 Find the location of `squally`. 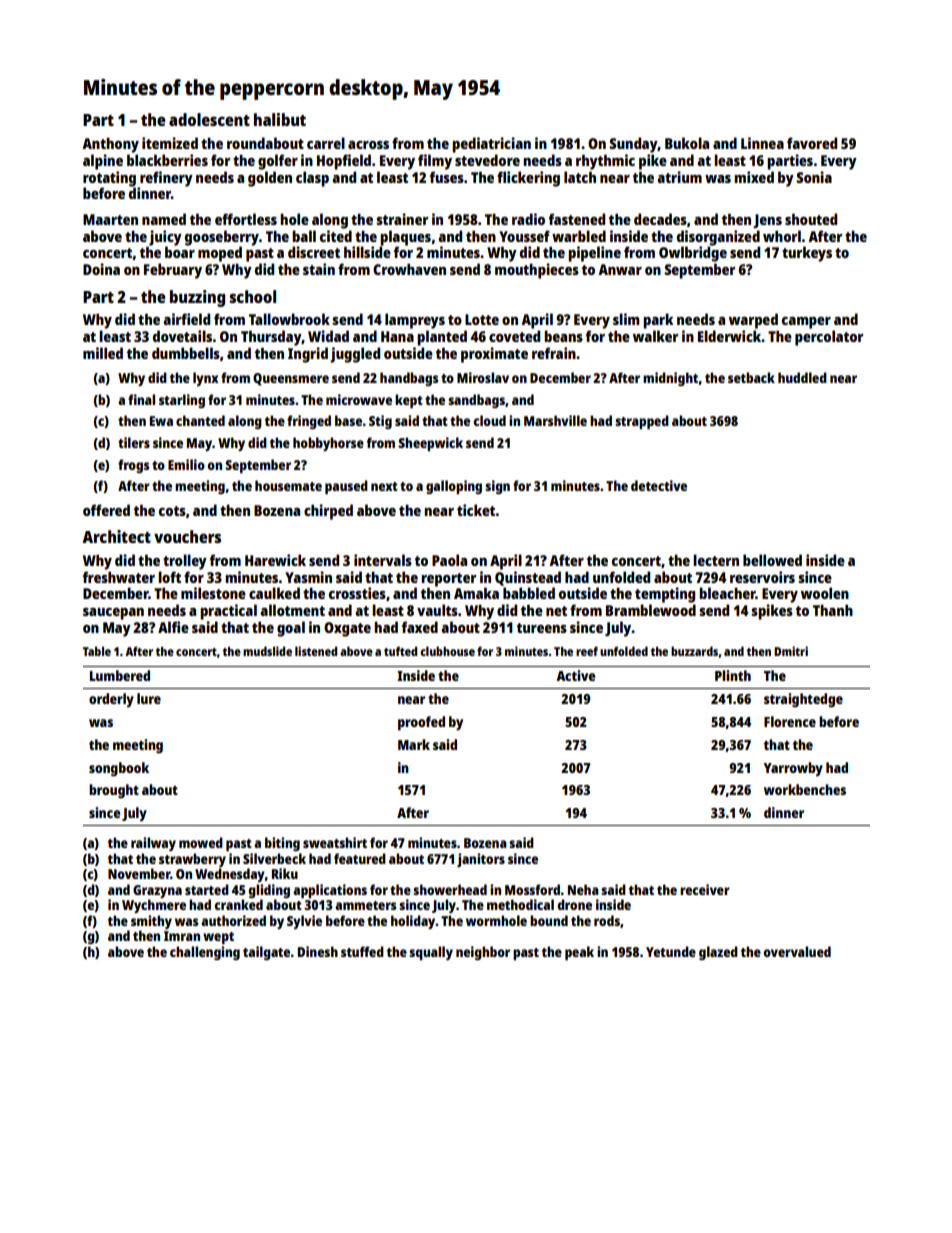

squally is located at coordinates (431, 953).
